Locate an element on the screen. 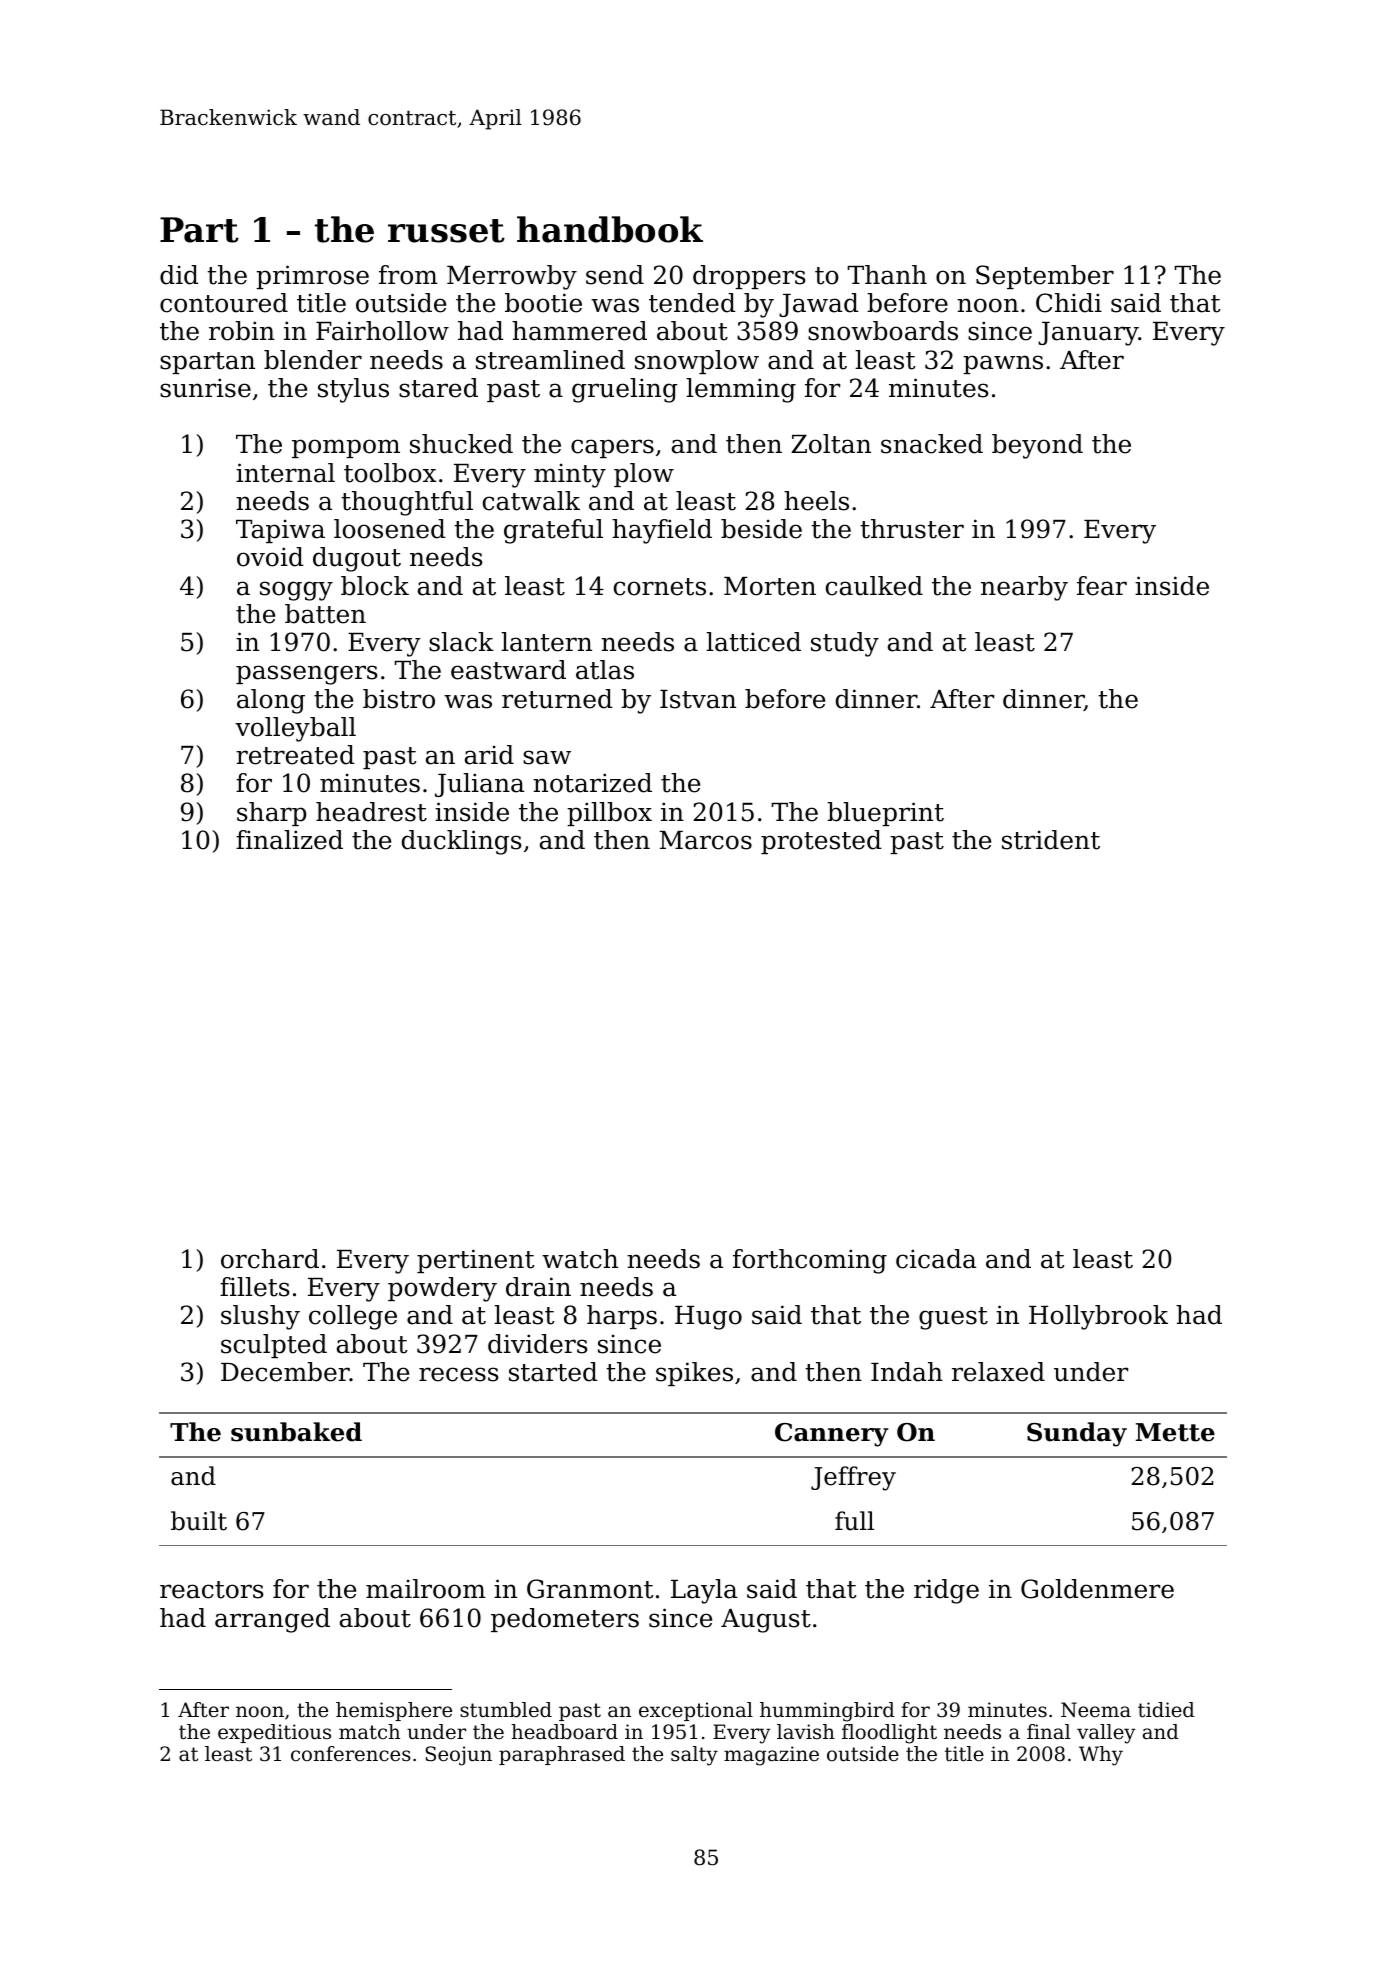 This screenshot has height=1969, width=1386. block is located at coordinates (375, 586).
